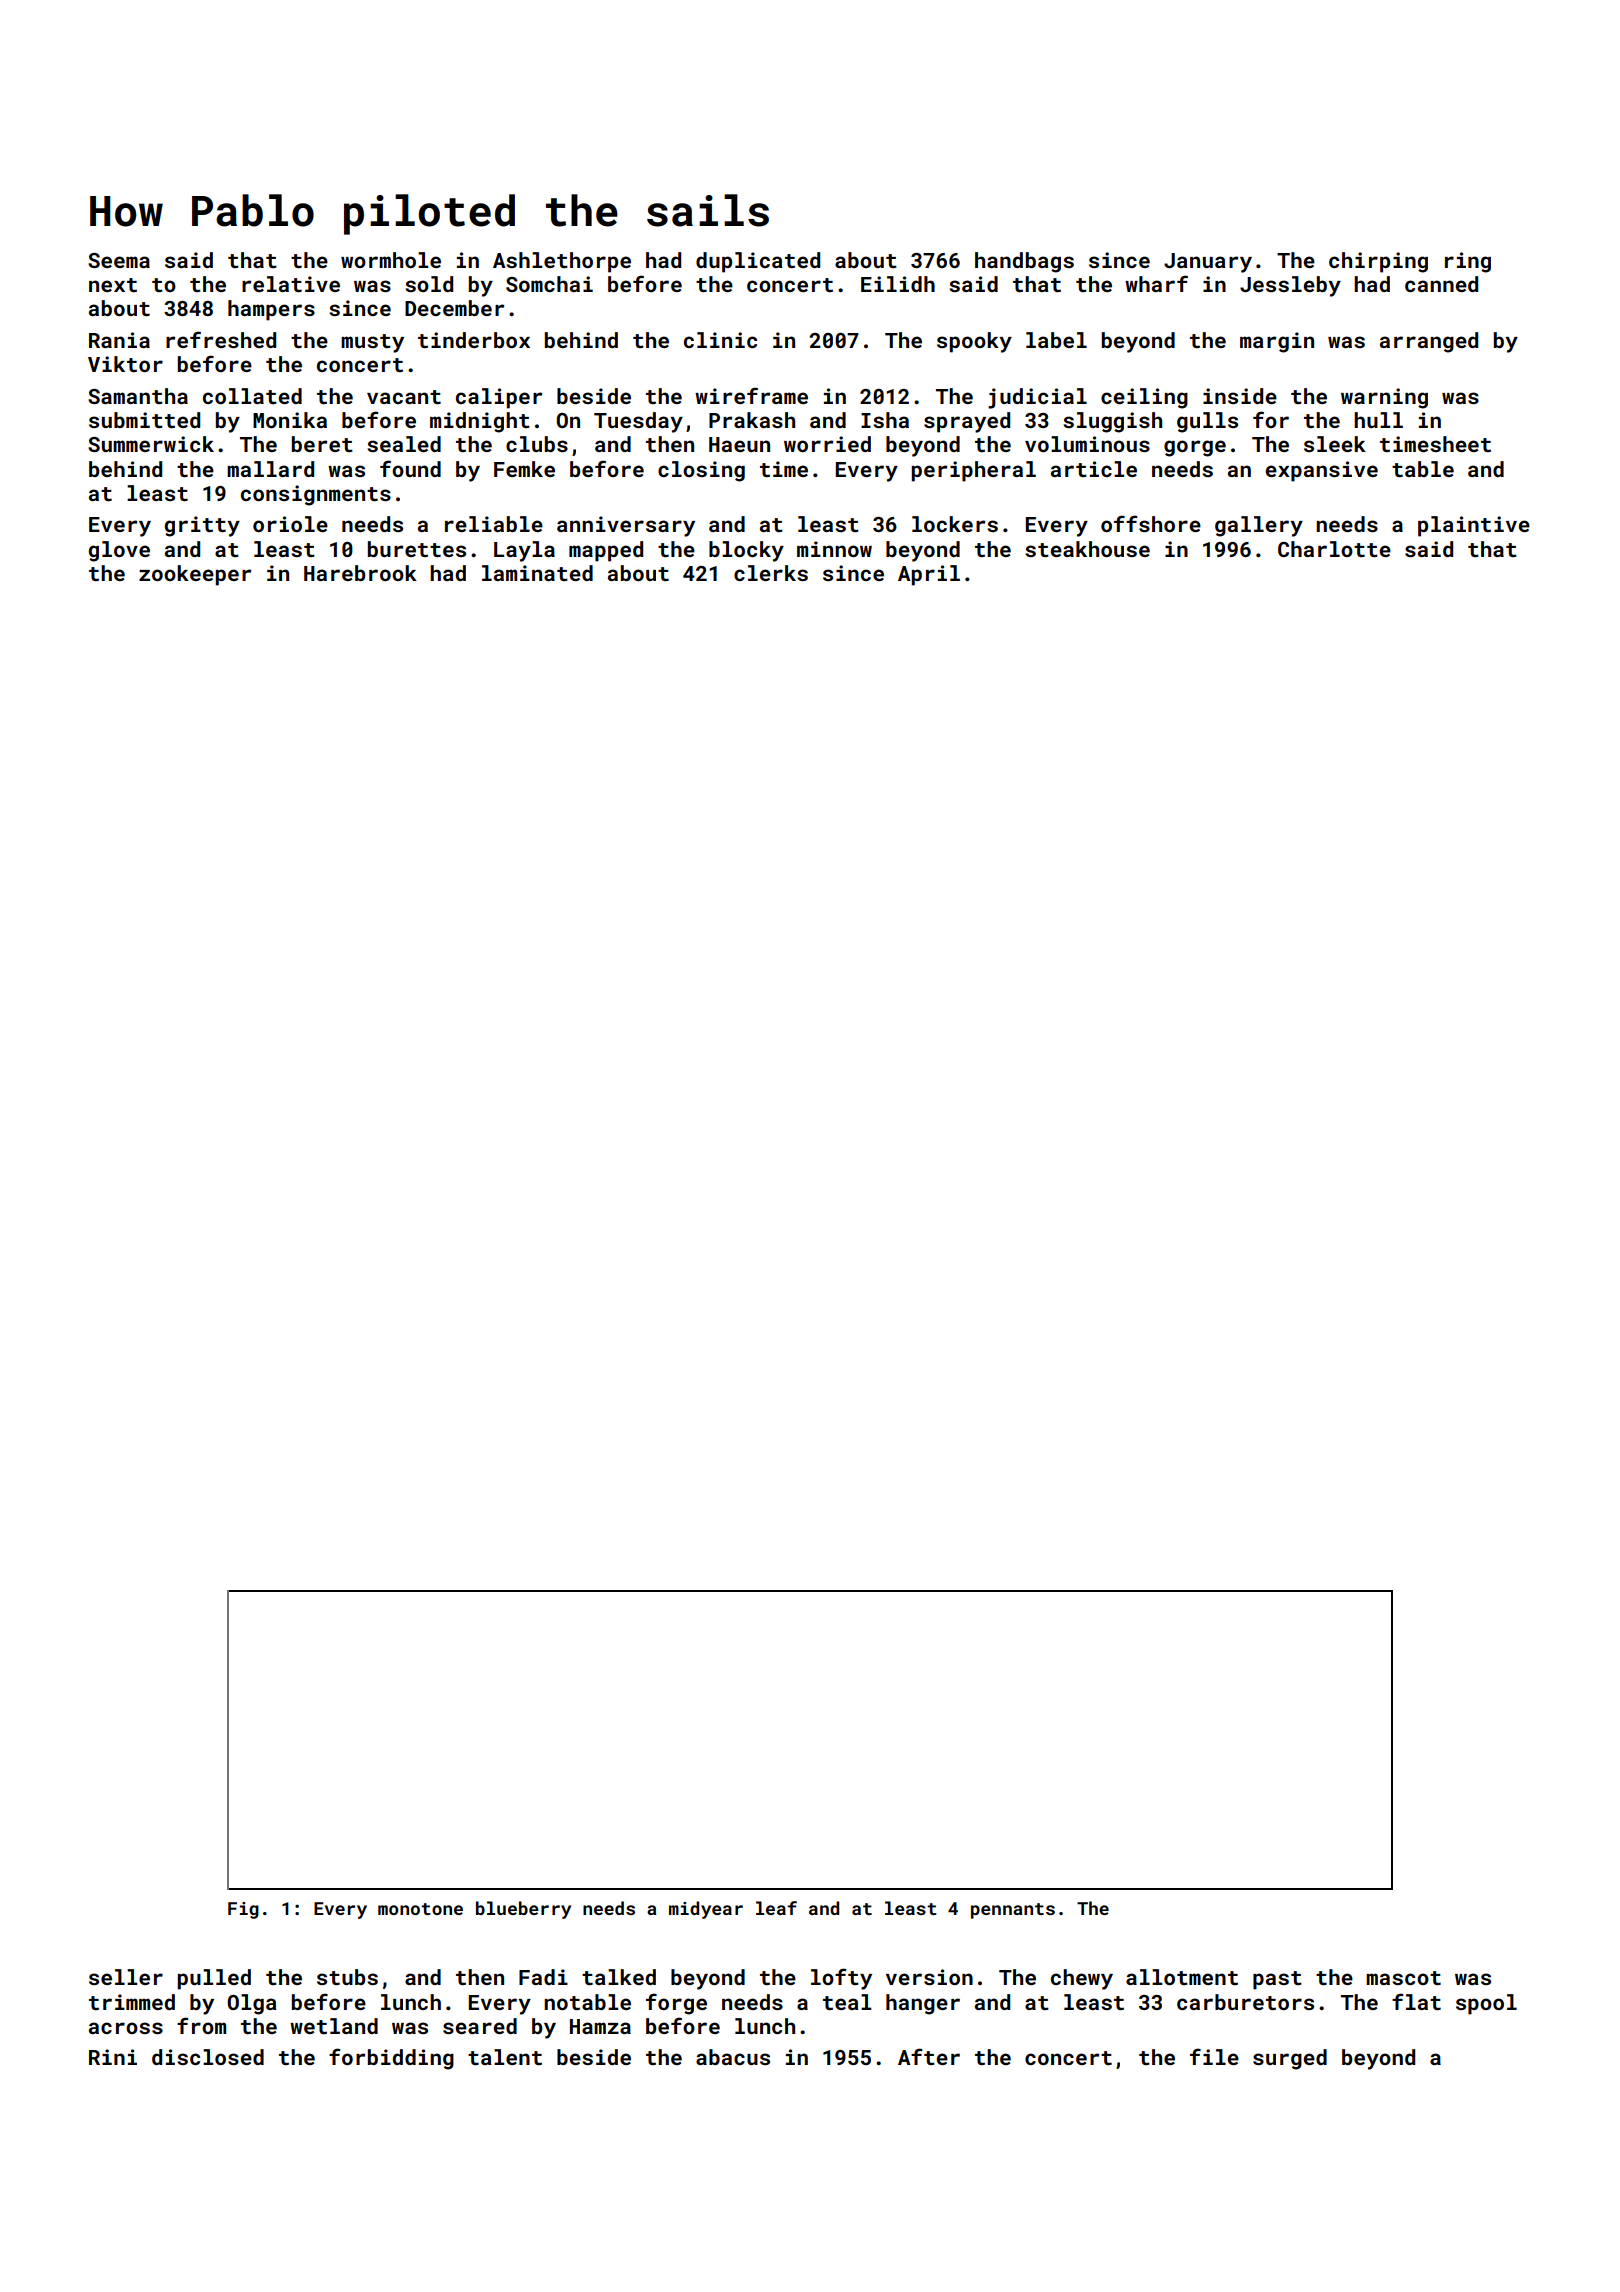 The height and width of the screenshot is (2292, 1620). Describe the element at coordinates (360, 573) in the screenshot. I see `Harebrook` at that location.
